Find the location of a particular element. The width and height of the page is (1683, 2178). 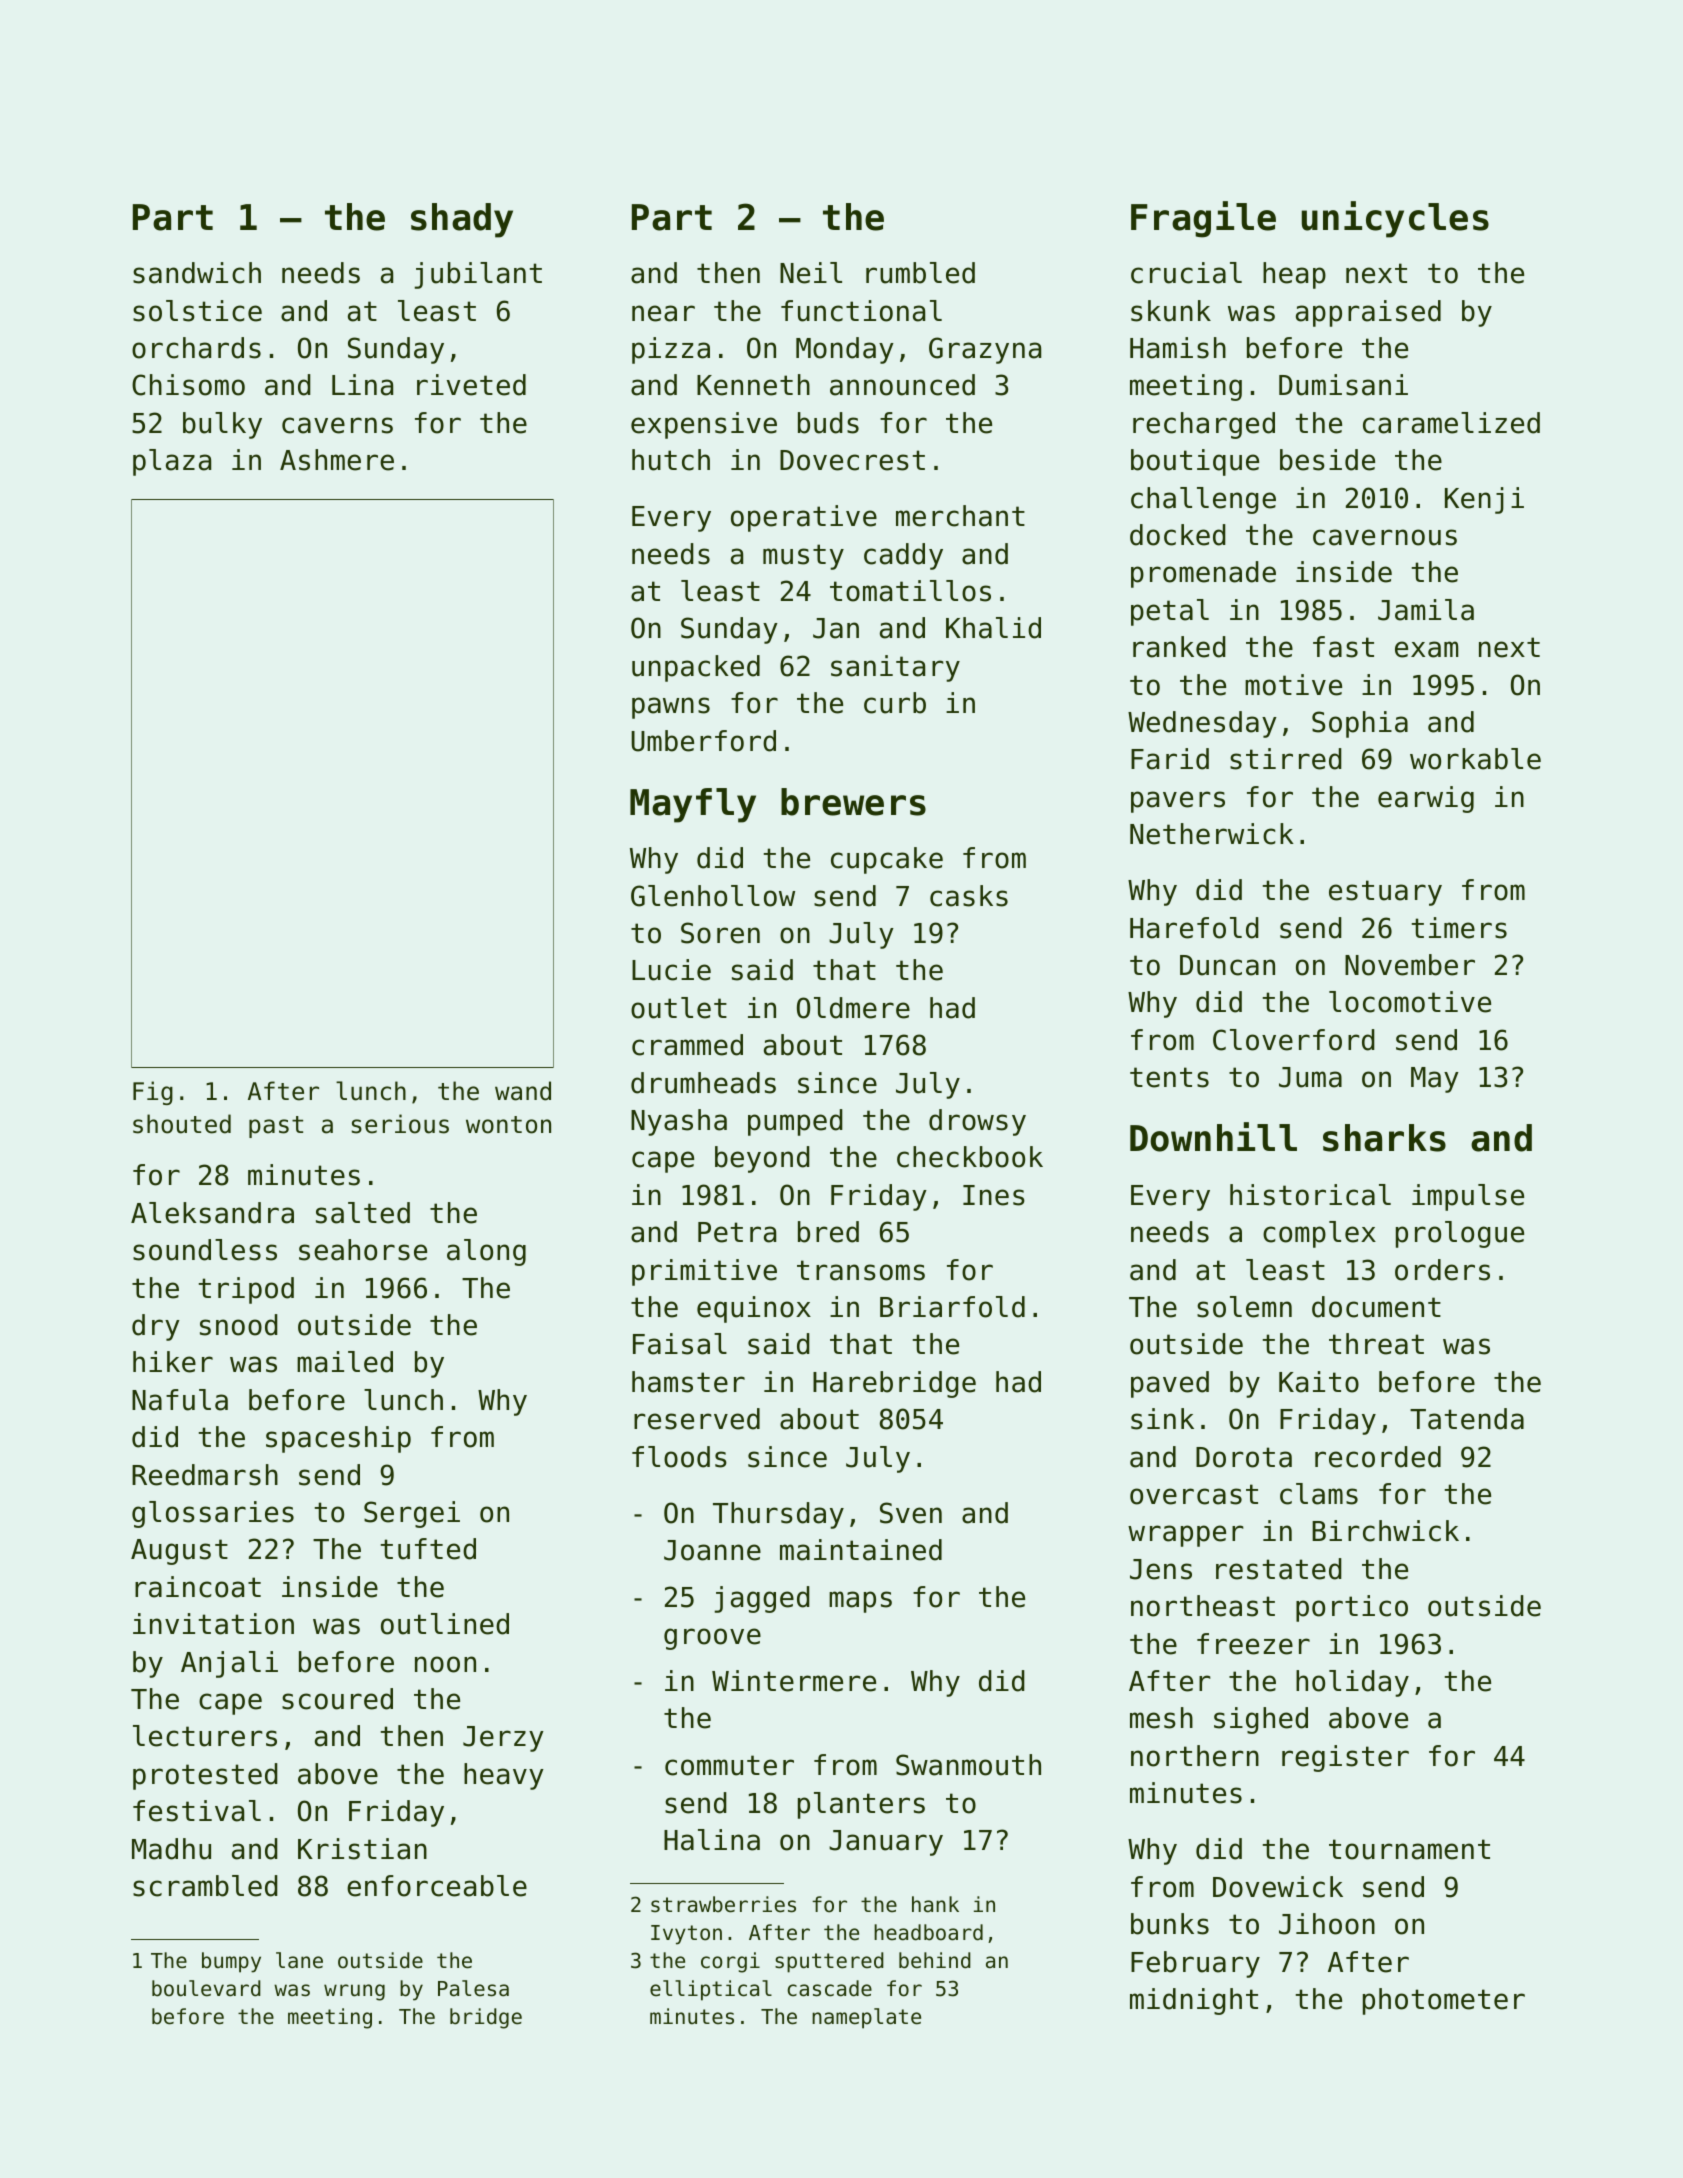

Dorota is located at coordinates (1244, 1457).
